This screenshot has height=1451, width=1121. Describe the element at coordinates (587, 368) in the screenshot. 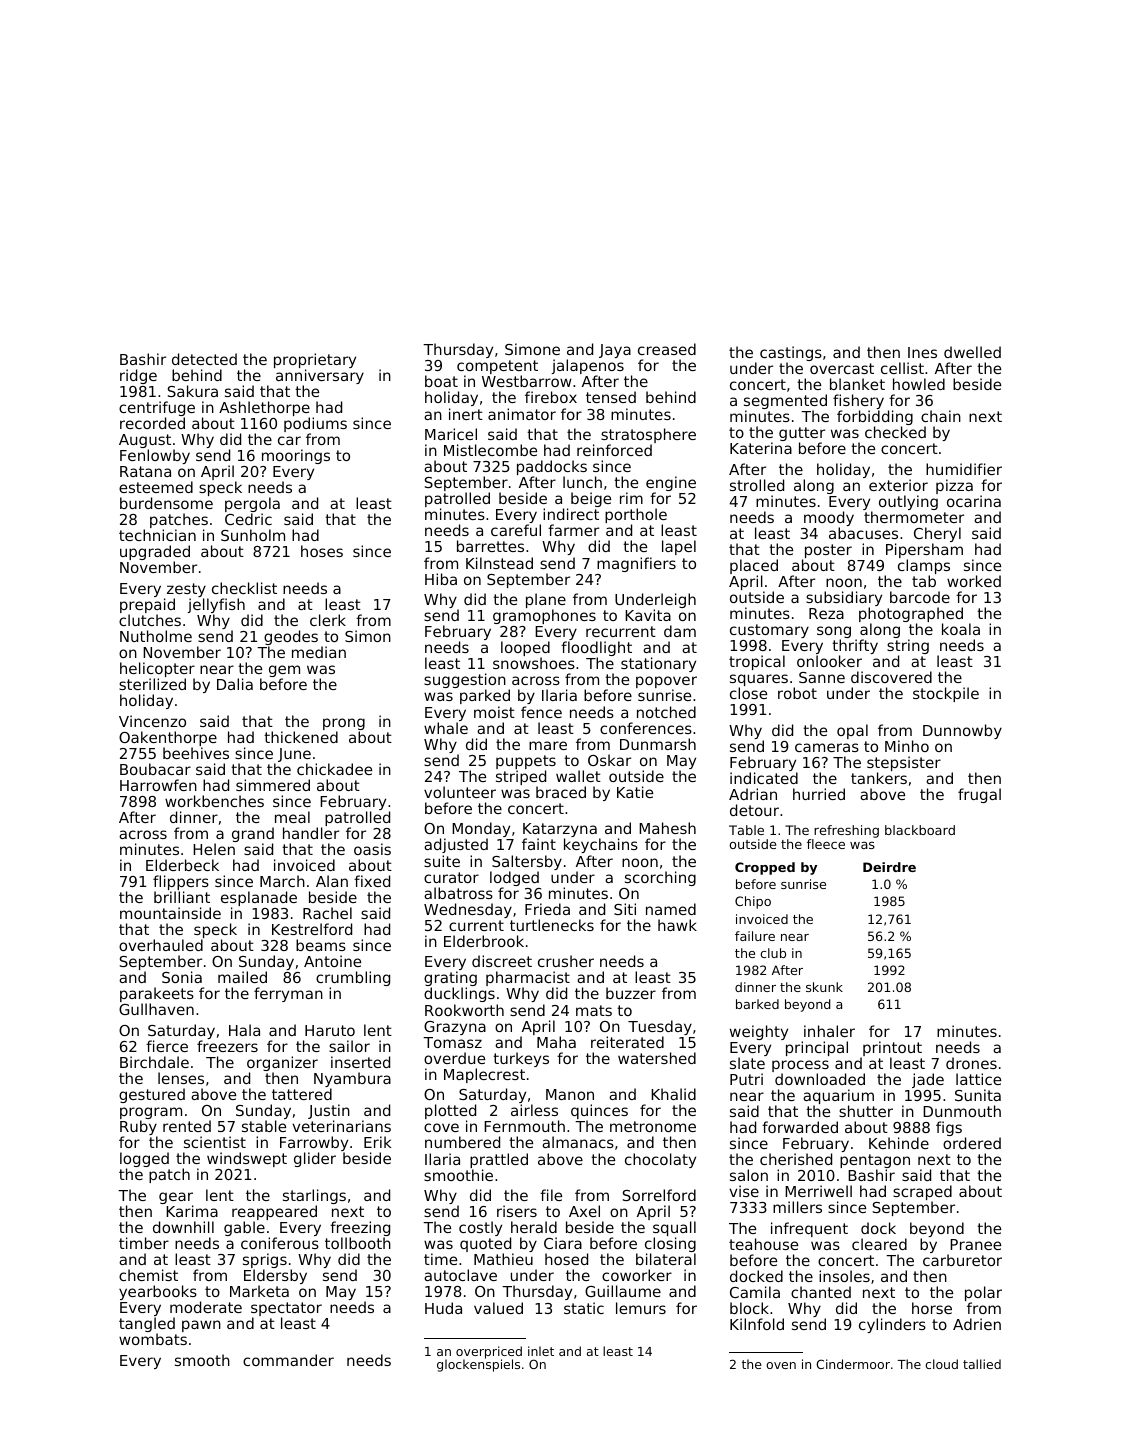

I see `jalapenos` at that location.
